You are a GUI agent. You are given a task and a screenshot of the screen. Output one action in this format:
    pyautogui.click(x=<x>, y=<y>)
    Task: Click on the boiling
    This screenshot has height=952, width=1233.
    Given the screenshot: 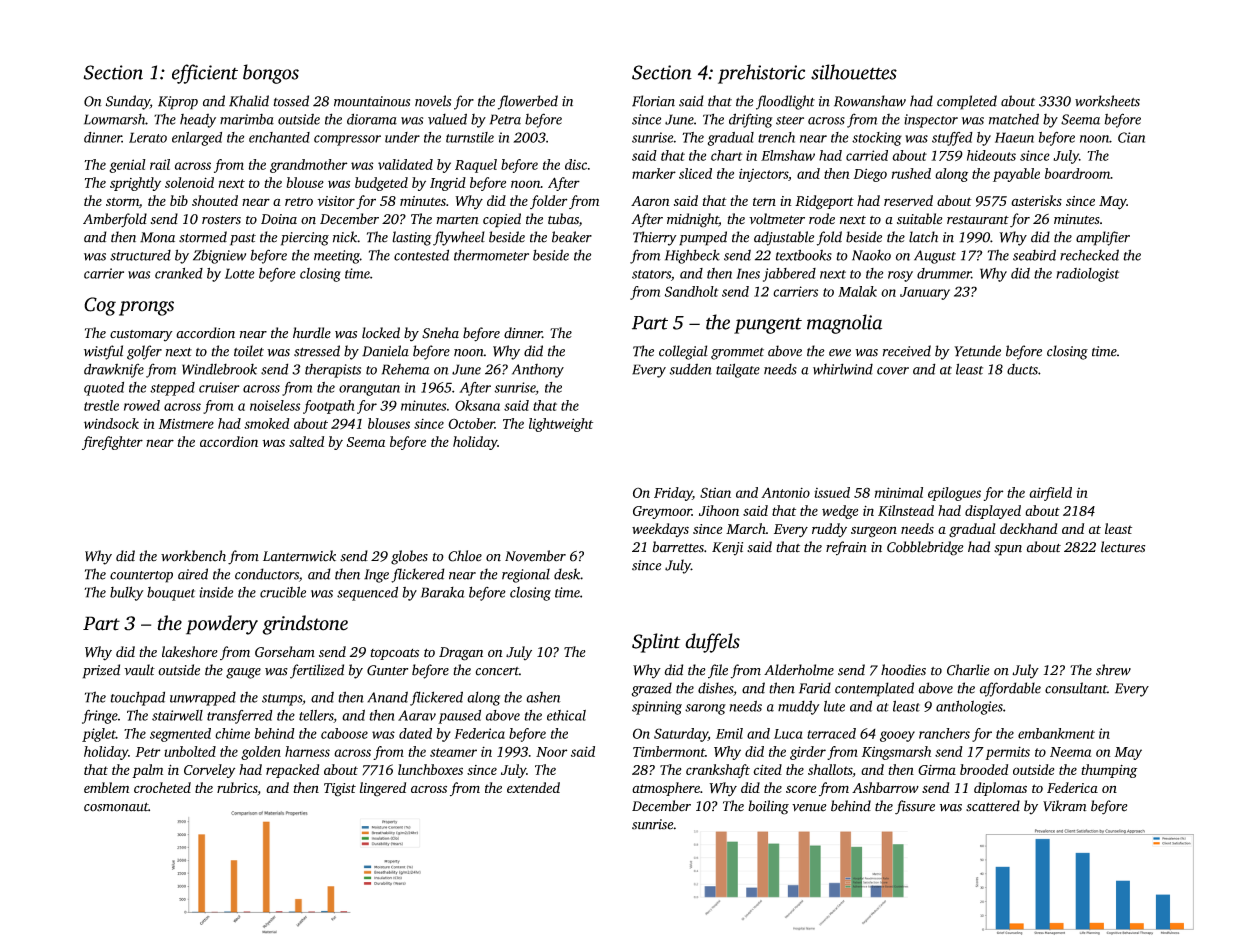 What is the action you would take?
    pyautogui.click(x=768, y=807)
